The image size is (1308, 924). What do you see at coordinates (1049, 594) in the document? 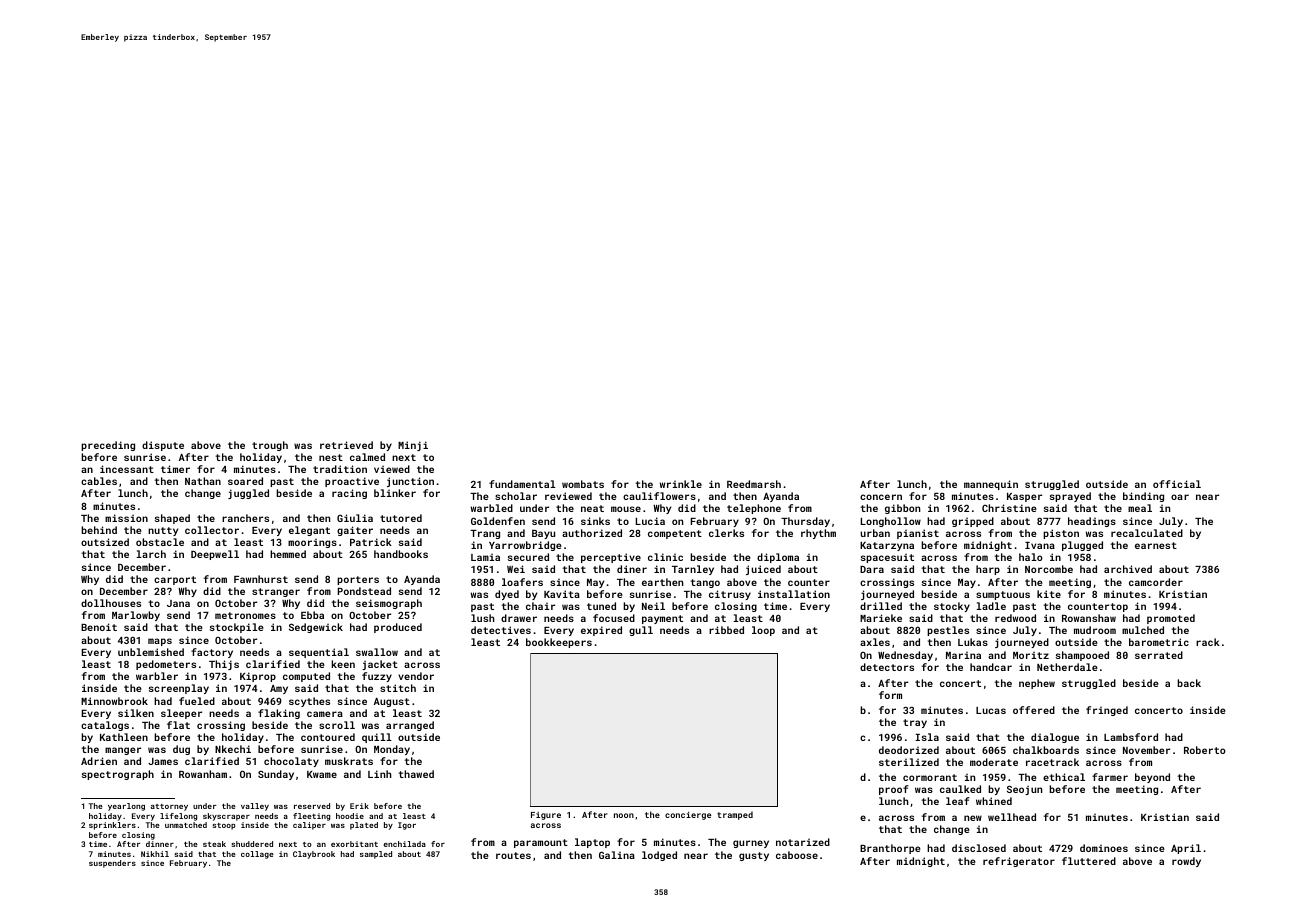
I see `kite` at bounding box center [1049, 594].
